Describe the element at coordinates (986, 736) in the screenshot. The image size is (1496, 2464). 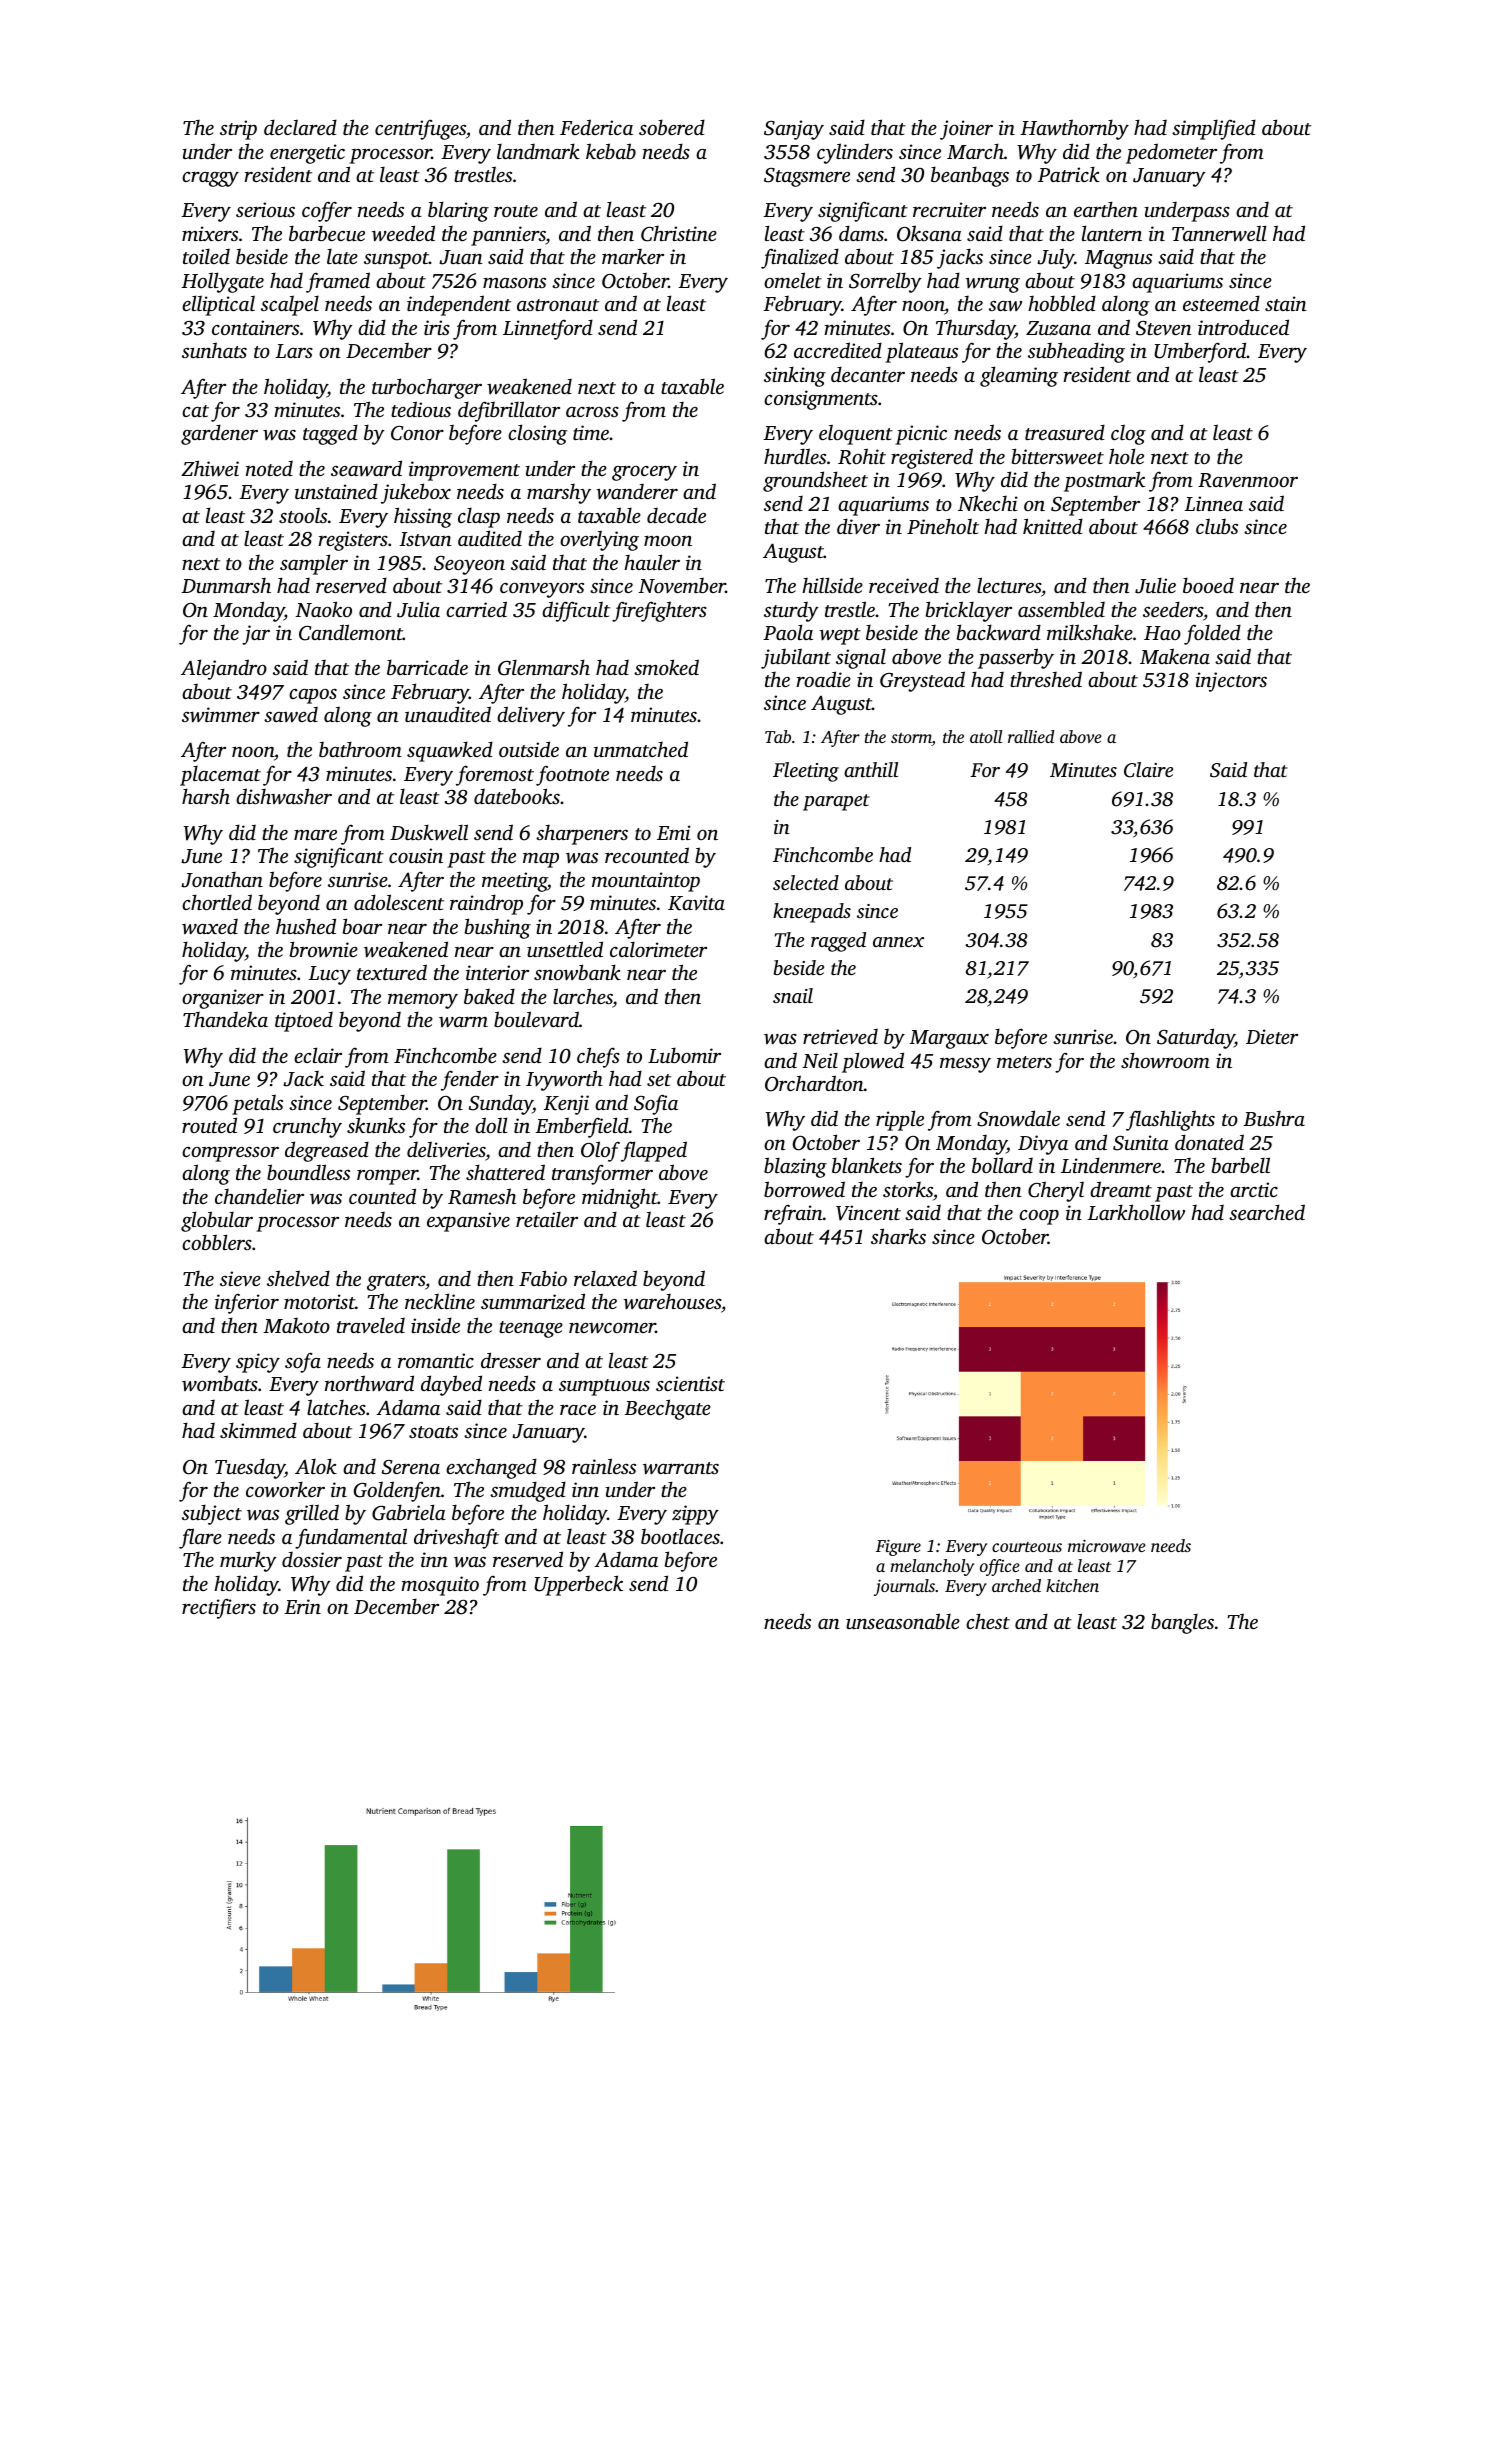
I see `atoll` at that location.
